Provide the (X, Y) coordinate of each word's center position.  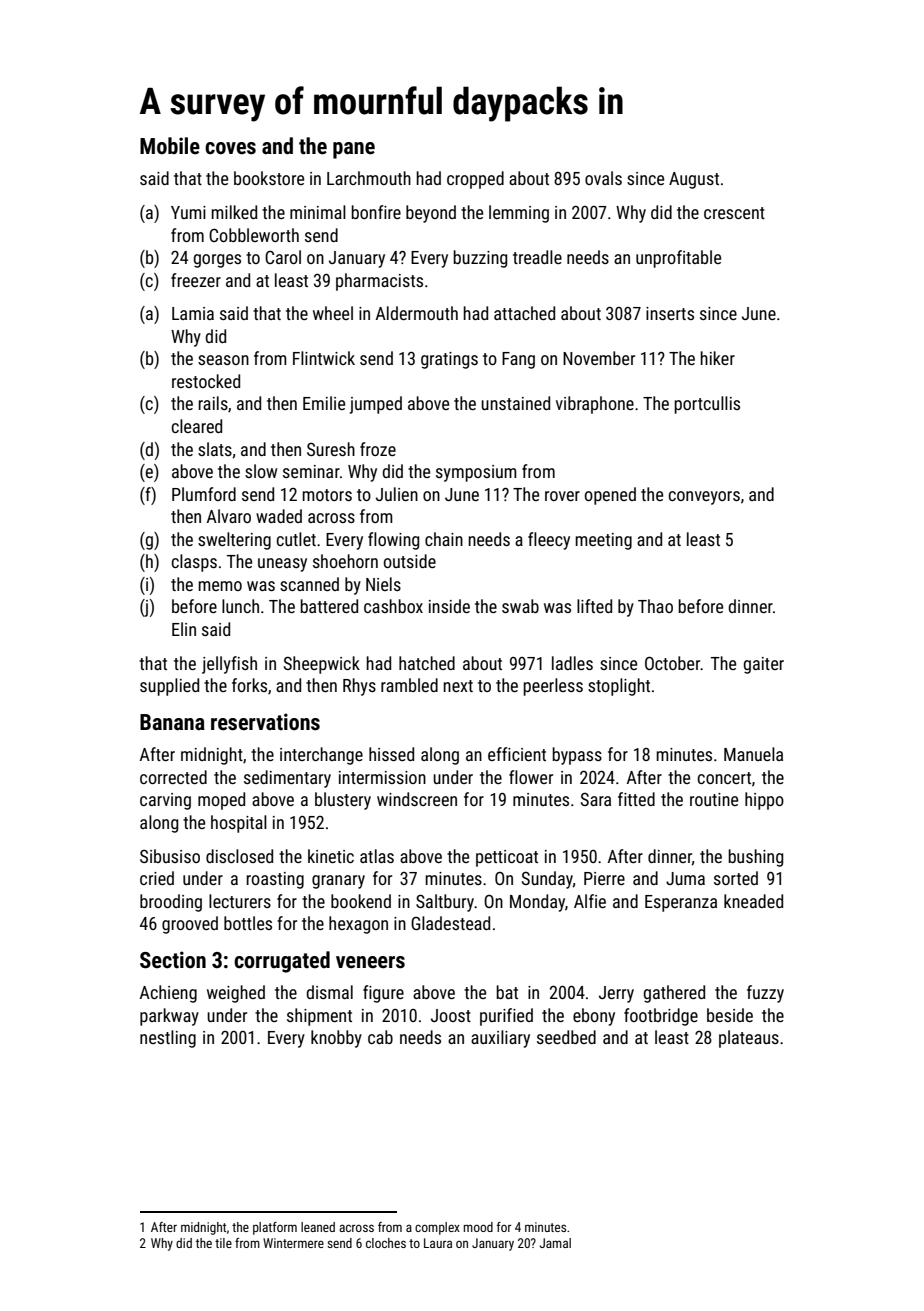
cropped (475, 180)
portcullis (707, 405)
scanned (309, 584)
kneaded (753, 901)
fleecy (549, 541)
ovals (603, 178)
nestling (168, 1039)
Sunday (547, 880)
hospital (239, 824)
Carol (283, 257)
